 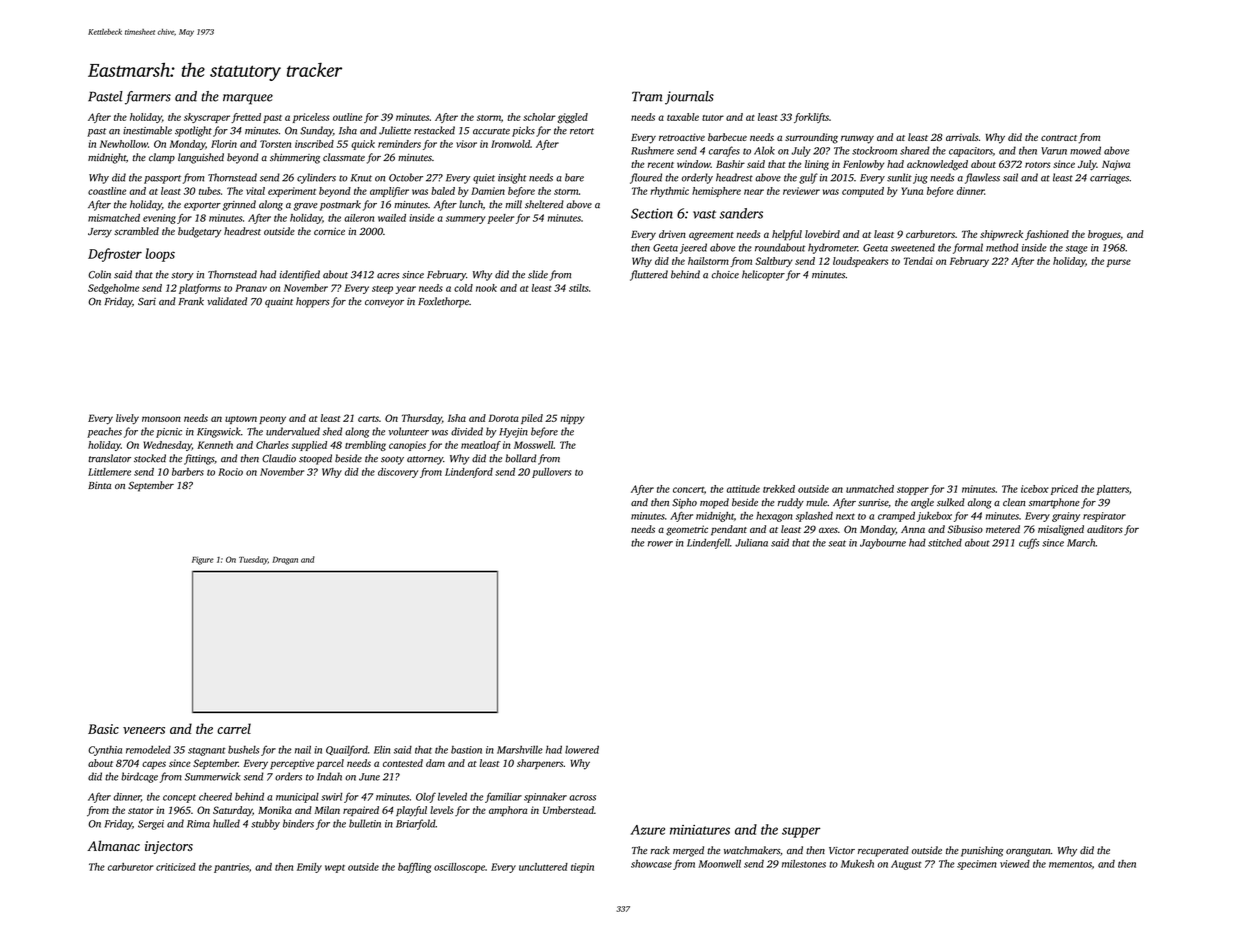 What do you see at coordinates (508, 811) in the page?
I see `amphora` at bounding box center [508, 811].
